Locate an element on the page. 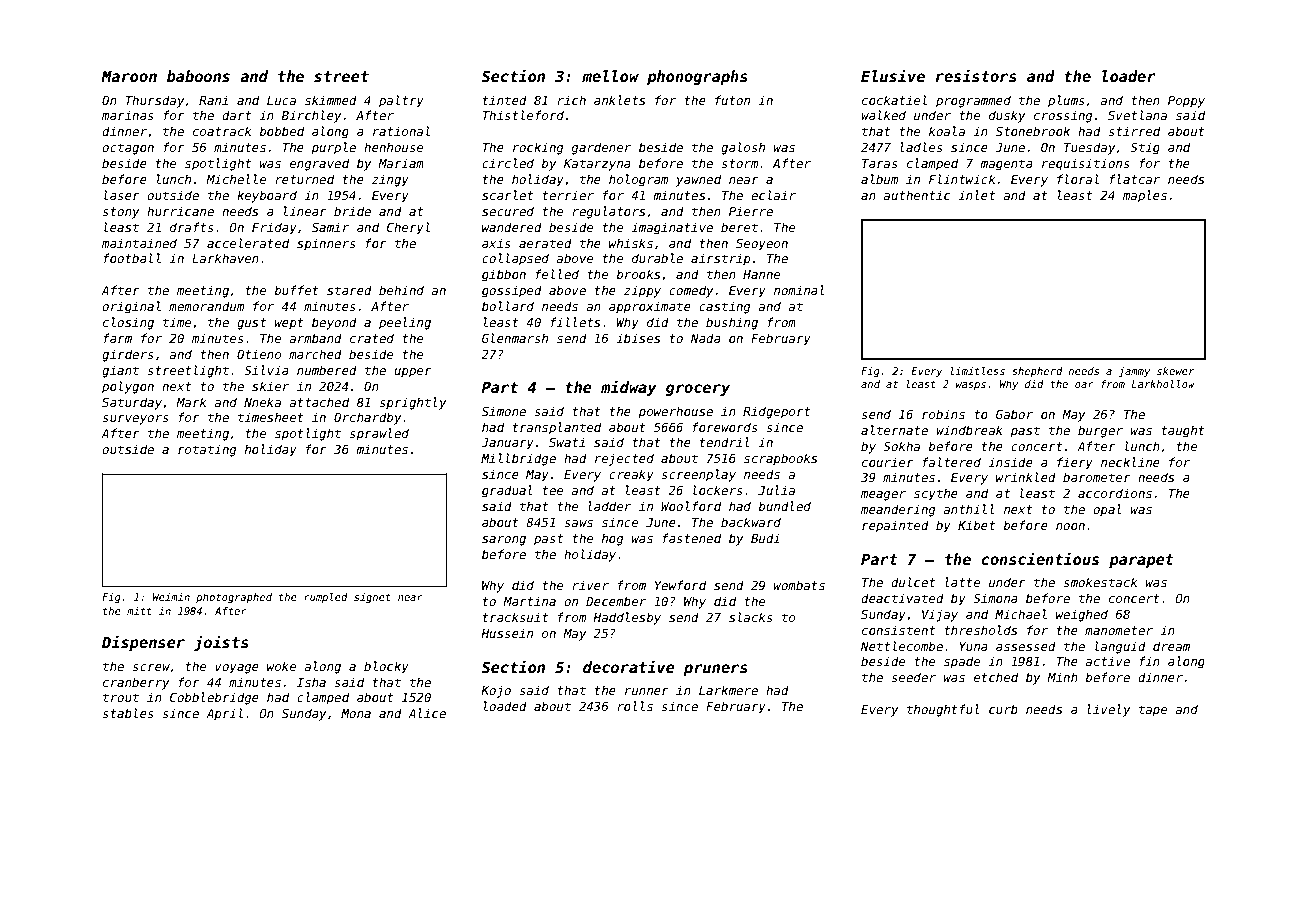 This document has width=1308, height=924. spinners is located at coordinates (326, 244).
